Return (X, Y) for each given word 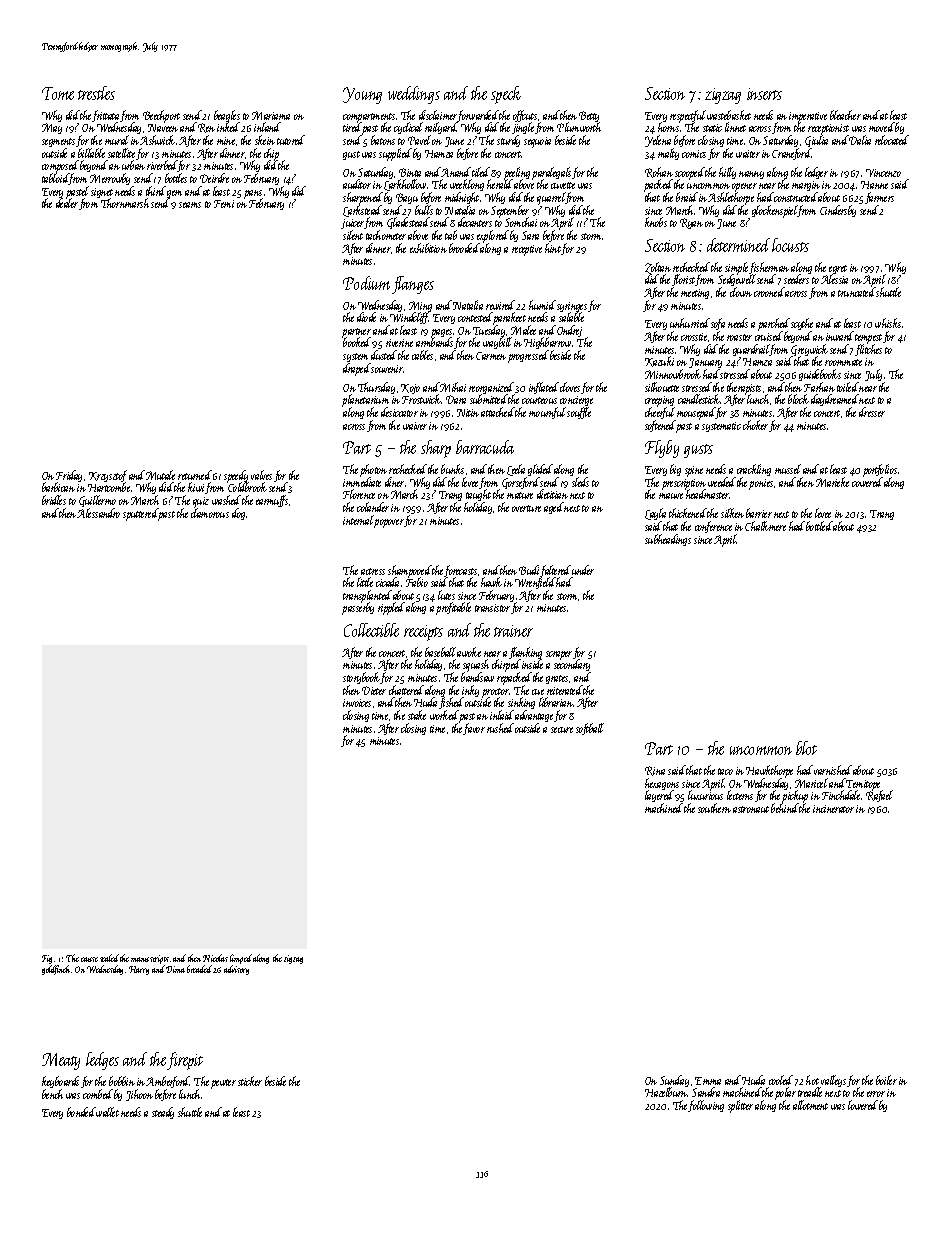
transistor (492, 608)
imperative (808, 117)
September (510, 211)
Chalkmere (765, 526)
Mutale (160, 475)
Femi (224, 204)
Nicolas (215, 958)
